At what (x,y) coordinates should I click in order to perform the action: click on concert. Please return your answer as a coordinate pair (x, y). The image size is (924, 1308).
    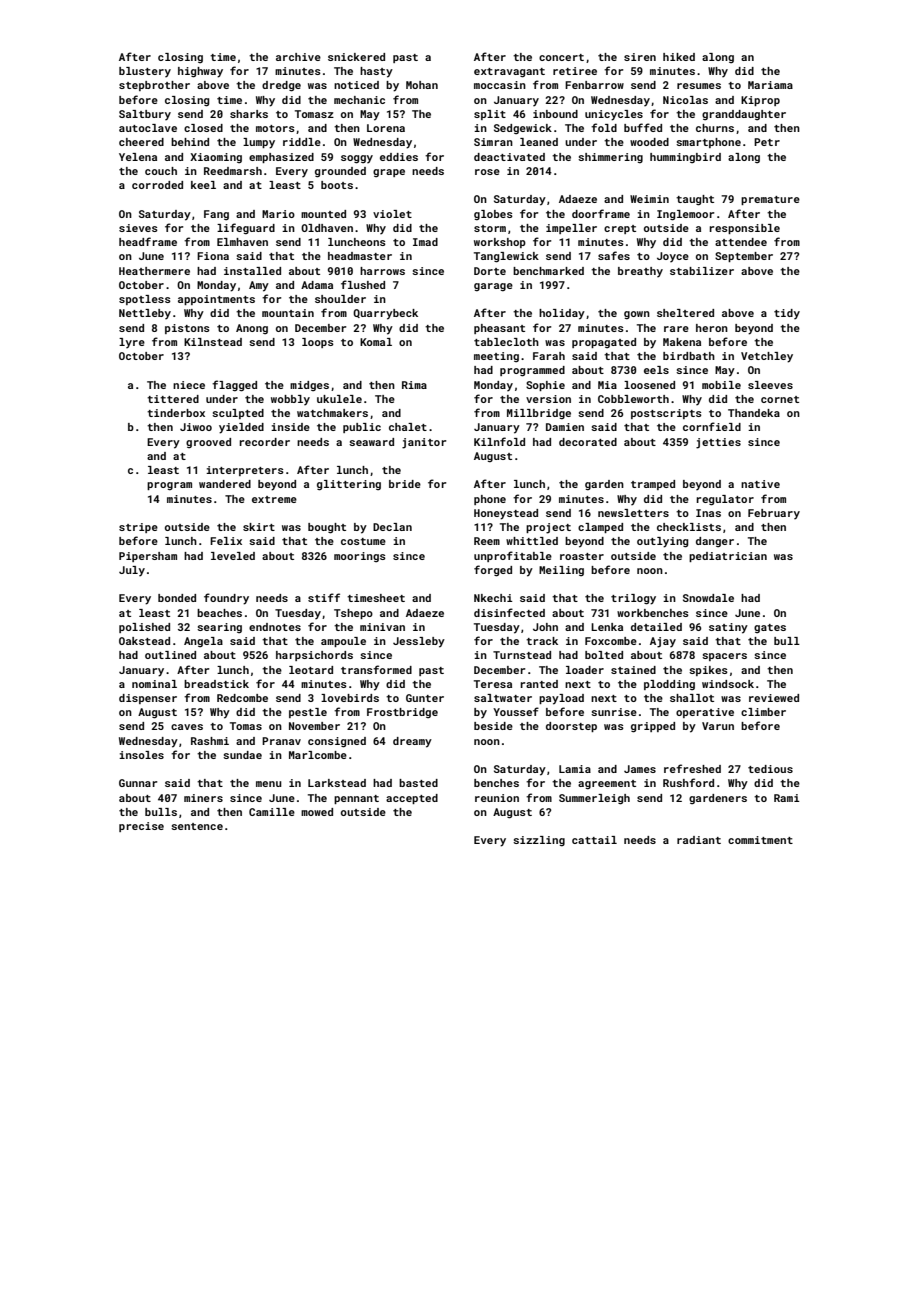
    Looking at the image, I should click on (561, 57).
